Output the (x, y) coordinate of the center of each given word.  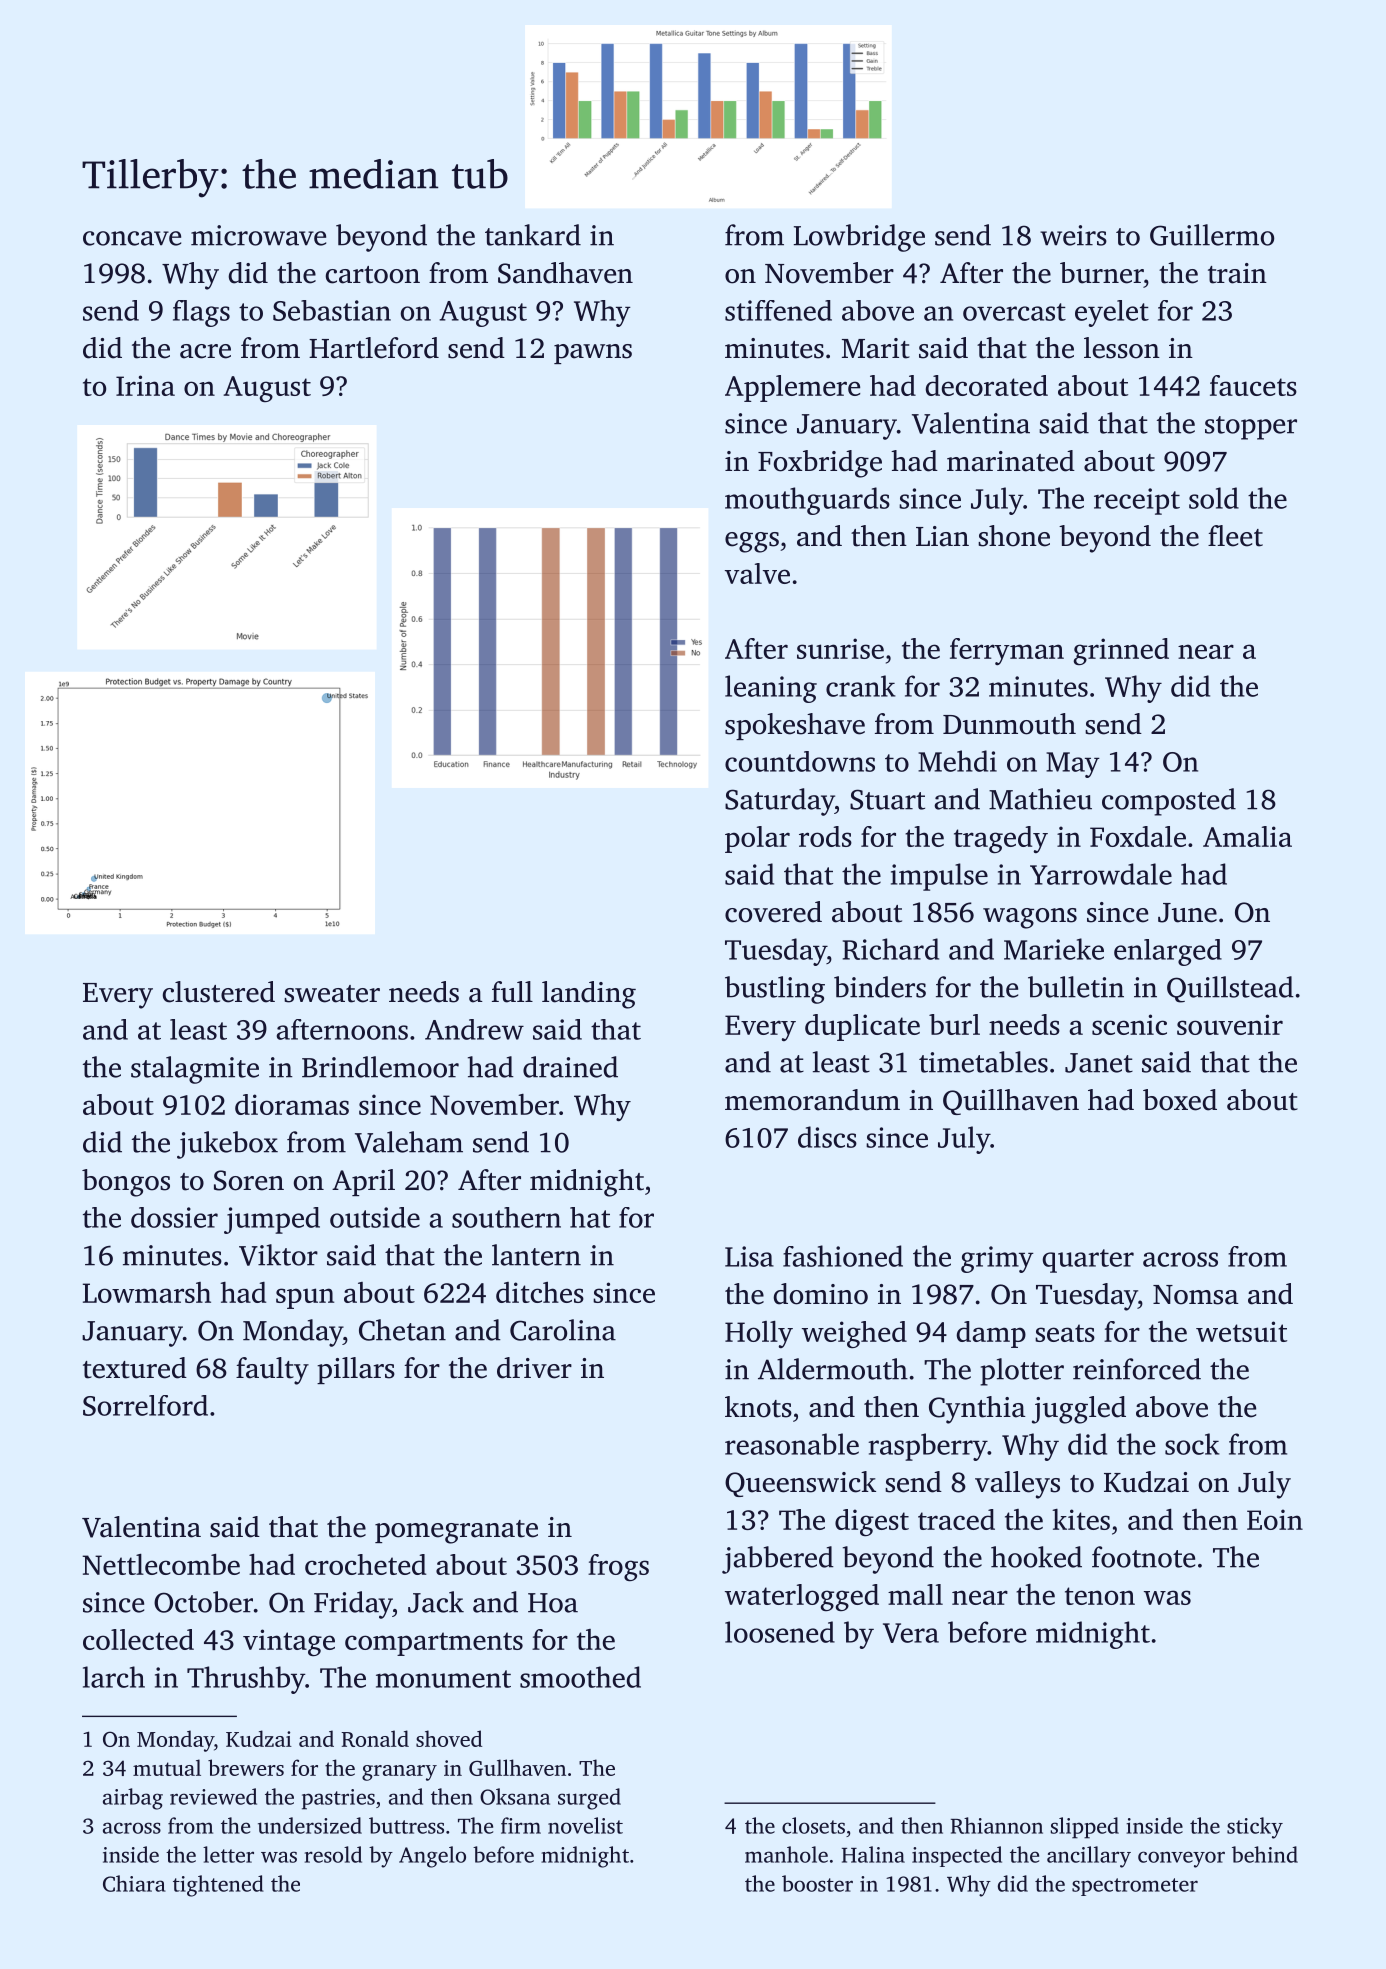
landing (589, 995)
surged (589, 1799)
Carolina (563, 1330)
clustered (219, 992)
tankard (533, 235)
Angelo (432, 1857)
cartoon (373, 275)
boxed (1180, 1100)
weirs (1073, 235)
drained (570, 1067)
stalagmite (195, 1070)
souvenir (1230, 1024)
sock (1192, 1444)
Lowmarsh (147, 1292)
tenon (1100, 1596)
